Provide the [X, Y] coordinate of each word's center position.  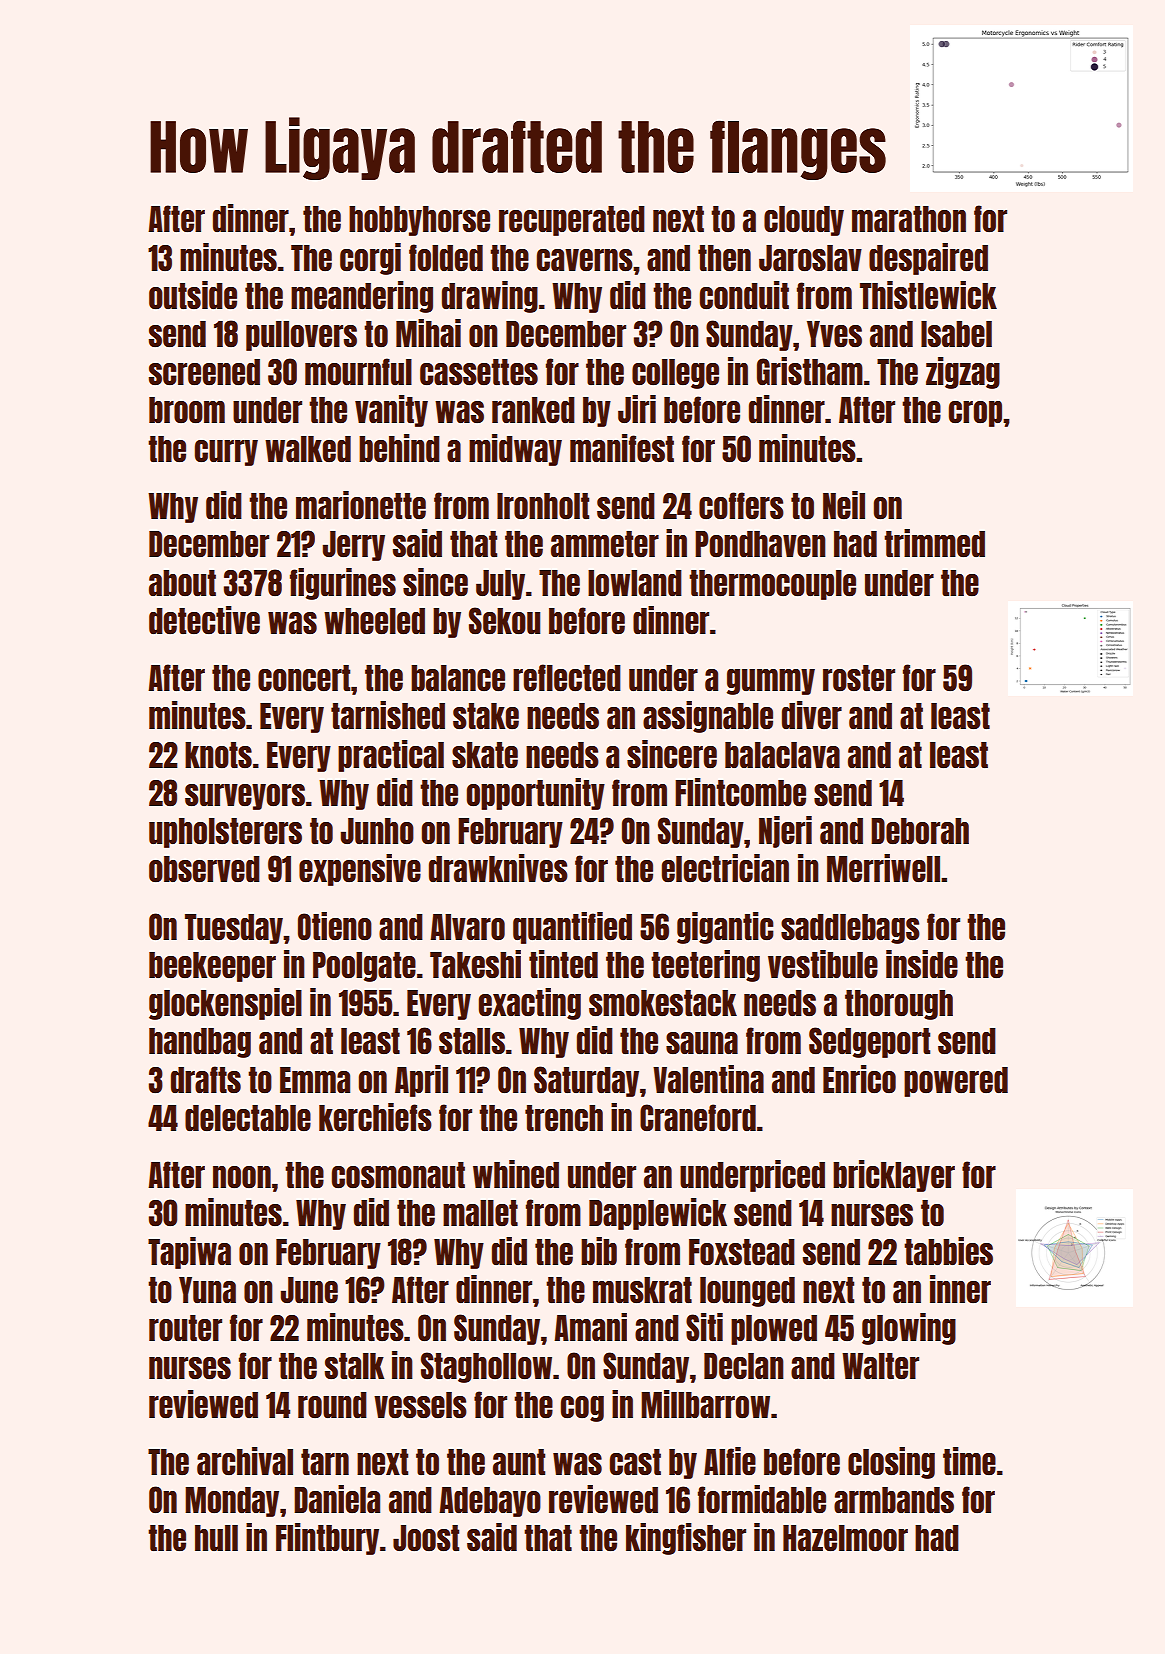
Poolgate [364, 967]
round [332, 1405]
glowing [909, 1329]
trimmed [934, 543]
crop [975, 414]
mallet [480, 1213]
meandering [362, 297]
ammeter [605, 544]
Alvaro [467, 927]
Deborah [920, 831]
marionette [361, 505]
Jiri [637, 409]
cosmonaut [398, 1175]
